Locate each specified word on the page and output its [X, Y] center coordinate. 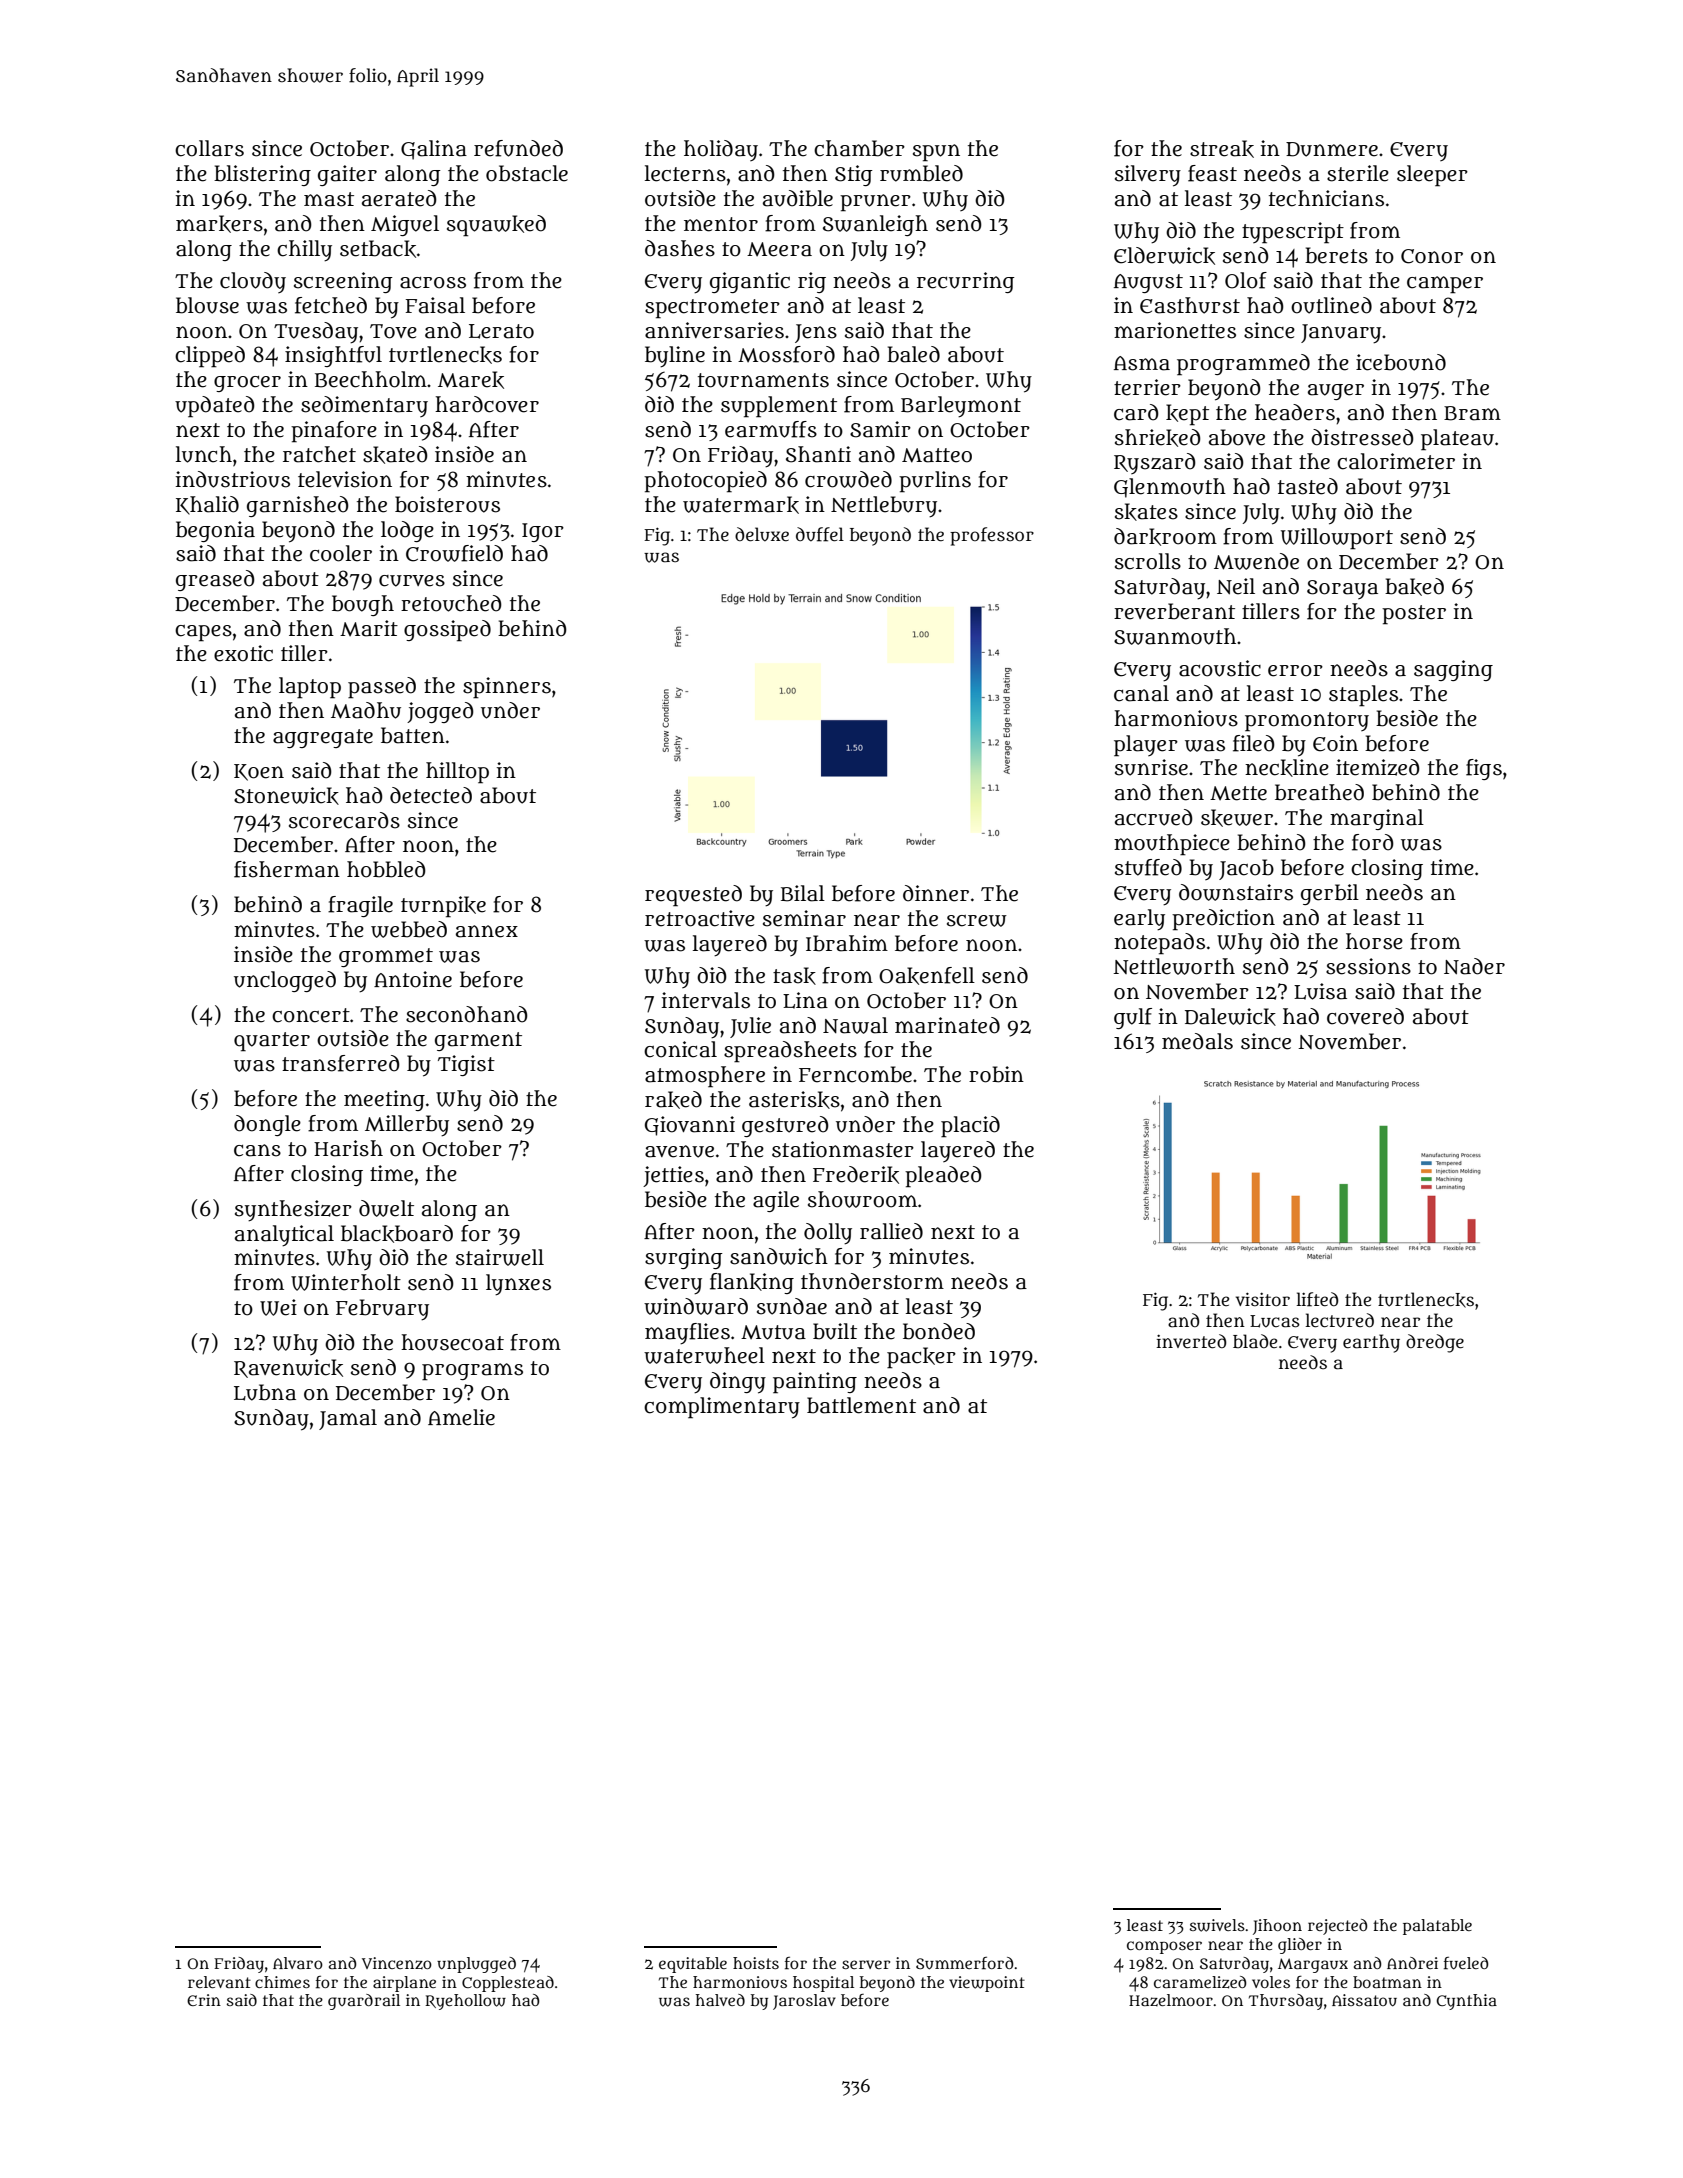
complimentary [722, 1408]
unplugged [476, 1965]
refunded [518, 148]
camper [1445, 285]
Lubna [265, 1392]
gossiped [447, 631]
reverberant [1174, 611]
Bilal [803, 893]
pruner [875, 203]
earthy [1371, 1343]
